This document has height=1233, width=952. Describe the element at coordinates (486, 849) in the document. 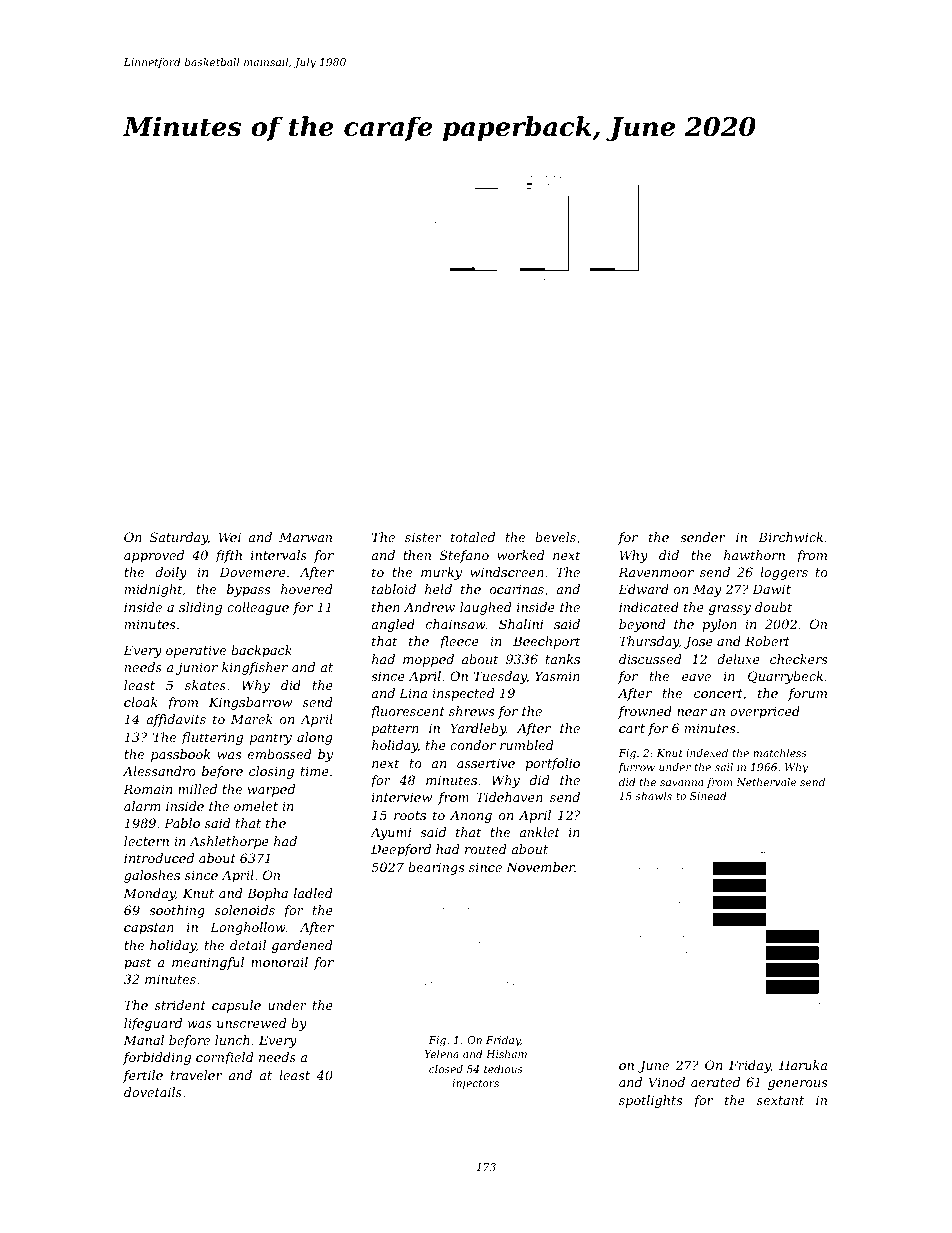

I see `routed` at that location.
